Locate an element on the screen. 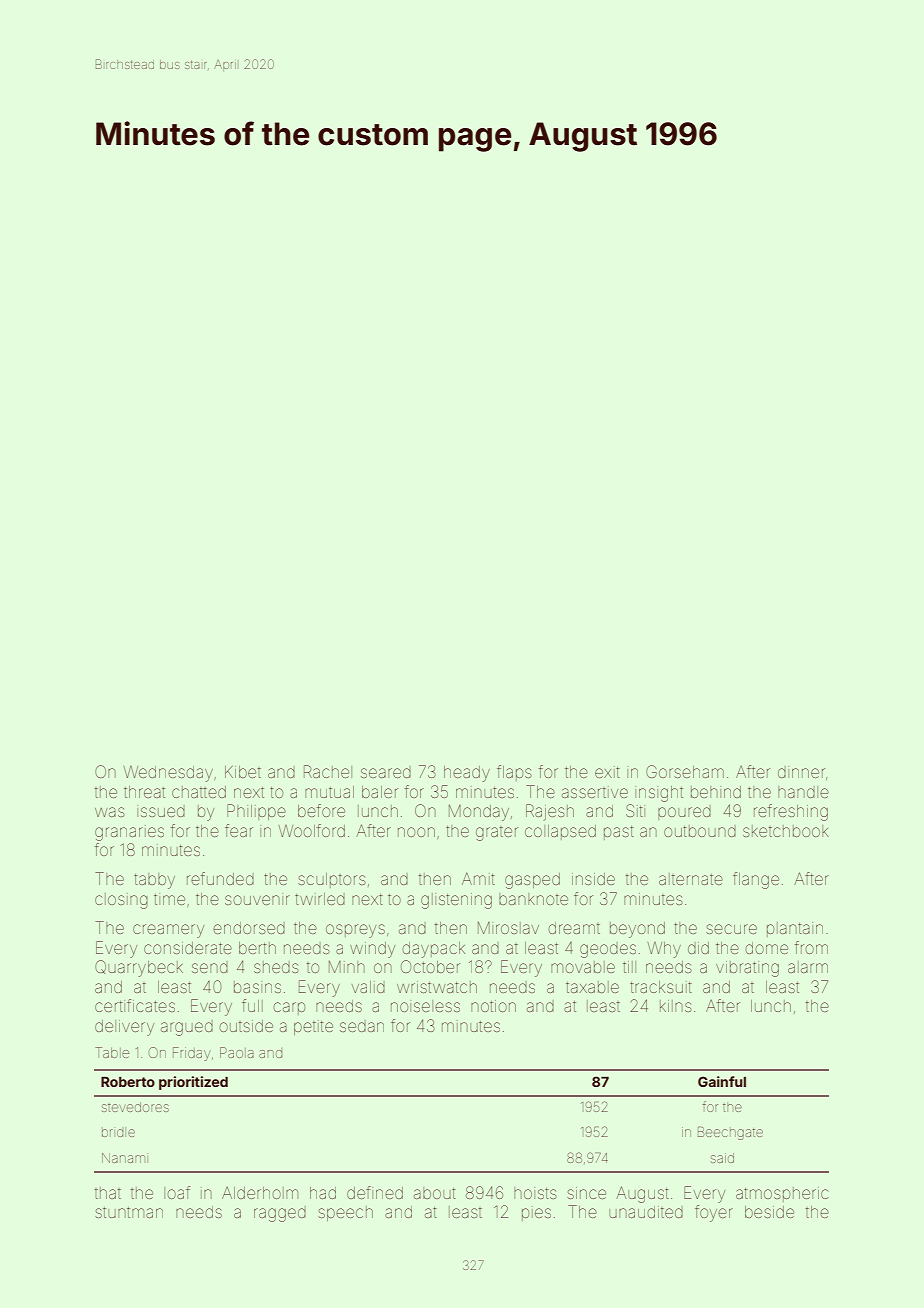 The height and width of the screenshot is (1308, 924). sheds is located at coordinates (276, 967).
